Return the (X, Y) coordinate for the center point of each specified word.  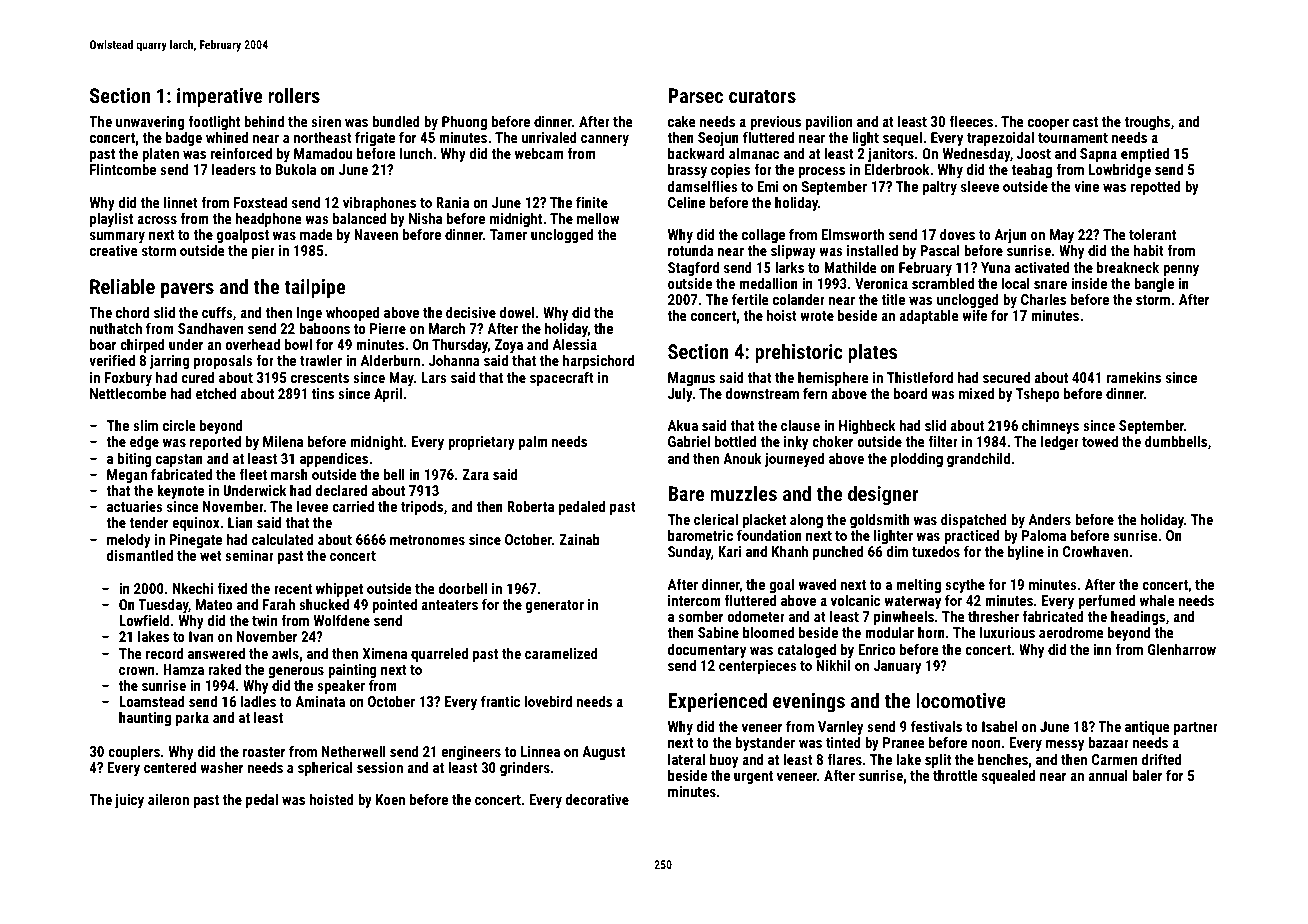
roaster (264, 752)
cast (1085, 122)
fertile (750, 299)
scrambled (943, 283)
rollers (294, 95)
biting (135, 459)
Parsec (695, 95)
